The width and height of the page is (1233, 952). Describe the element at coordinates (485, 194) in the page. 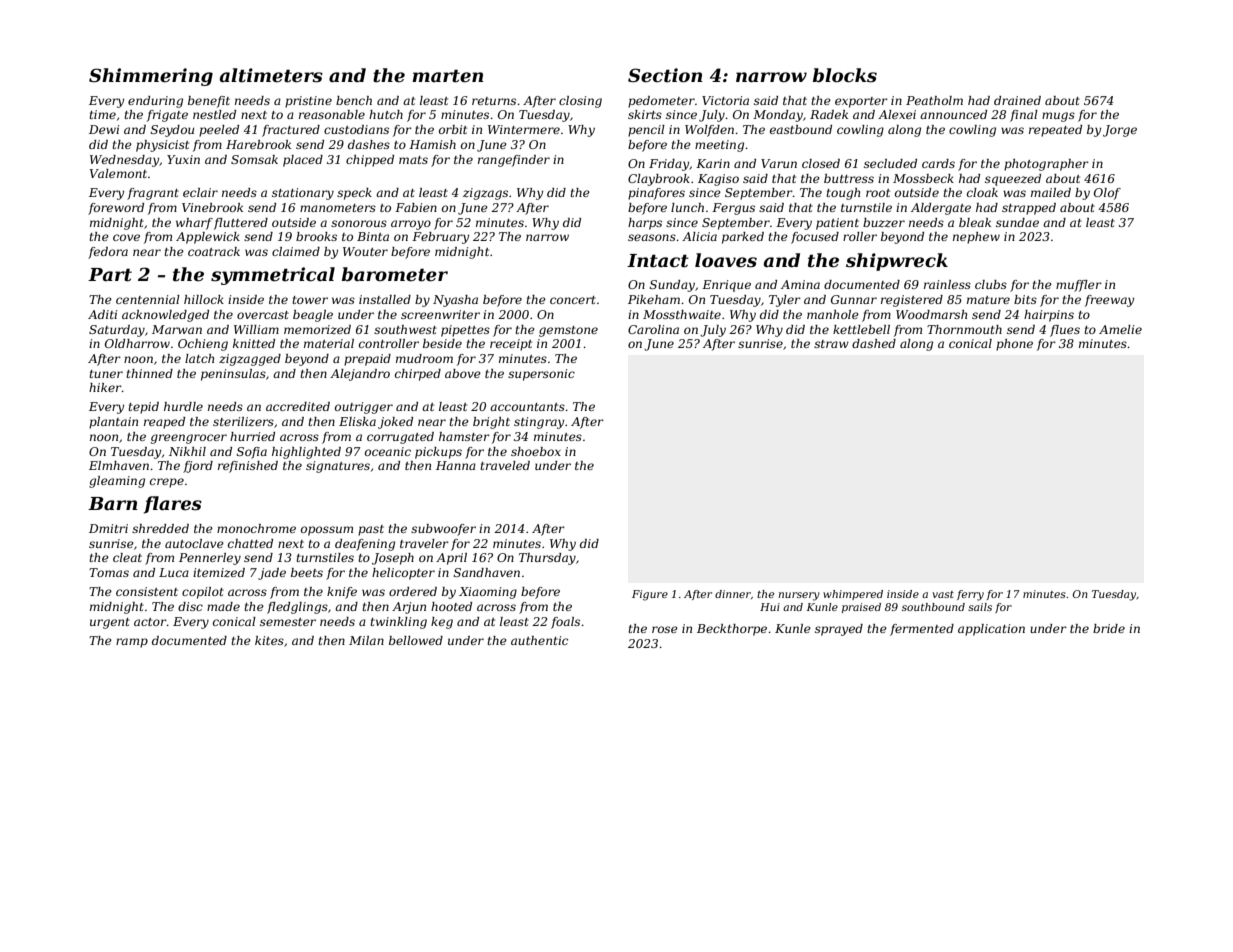

I see `zigzags` at that location.
